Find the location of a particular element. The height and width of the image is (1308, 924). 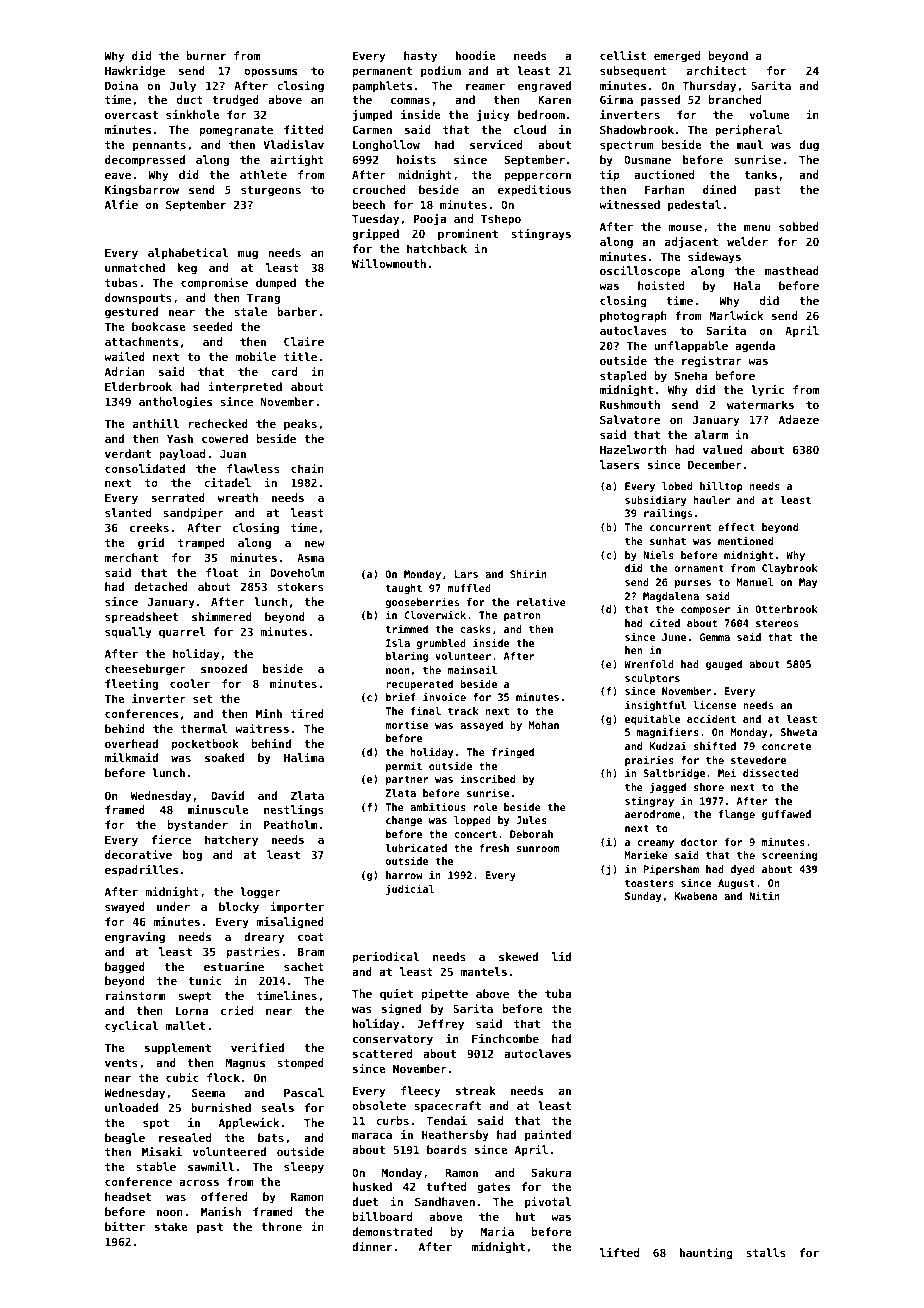

dug is located at coordinates (809, 146).
